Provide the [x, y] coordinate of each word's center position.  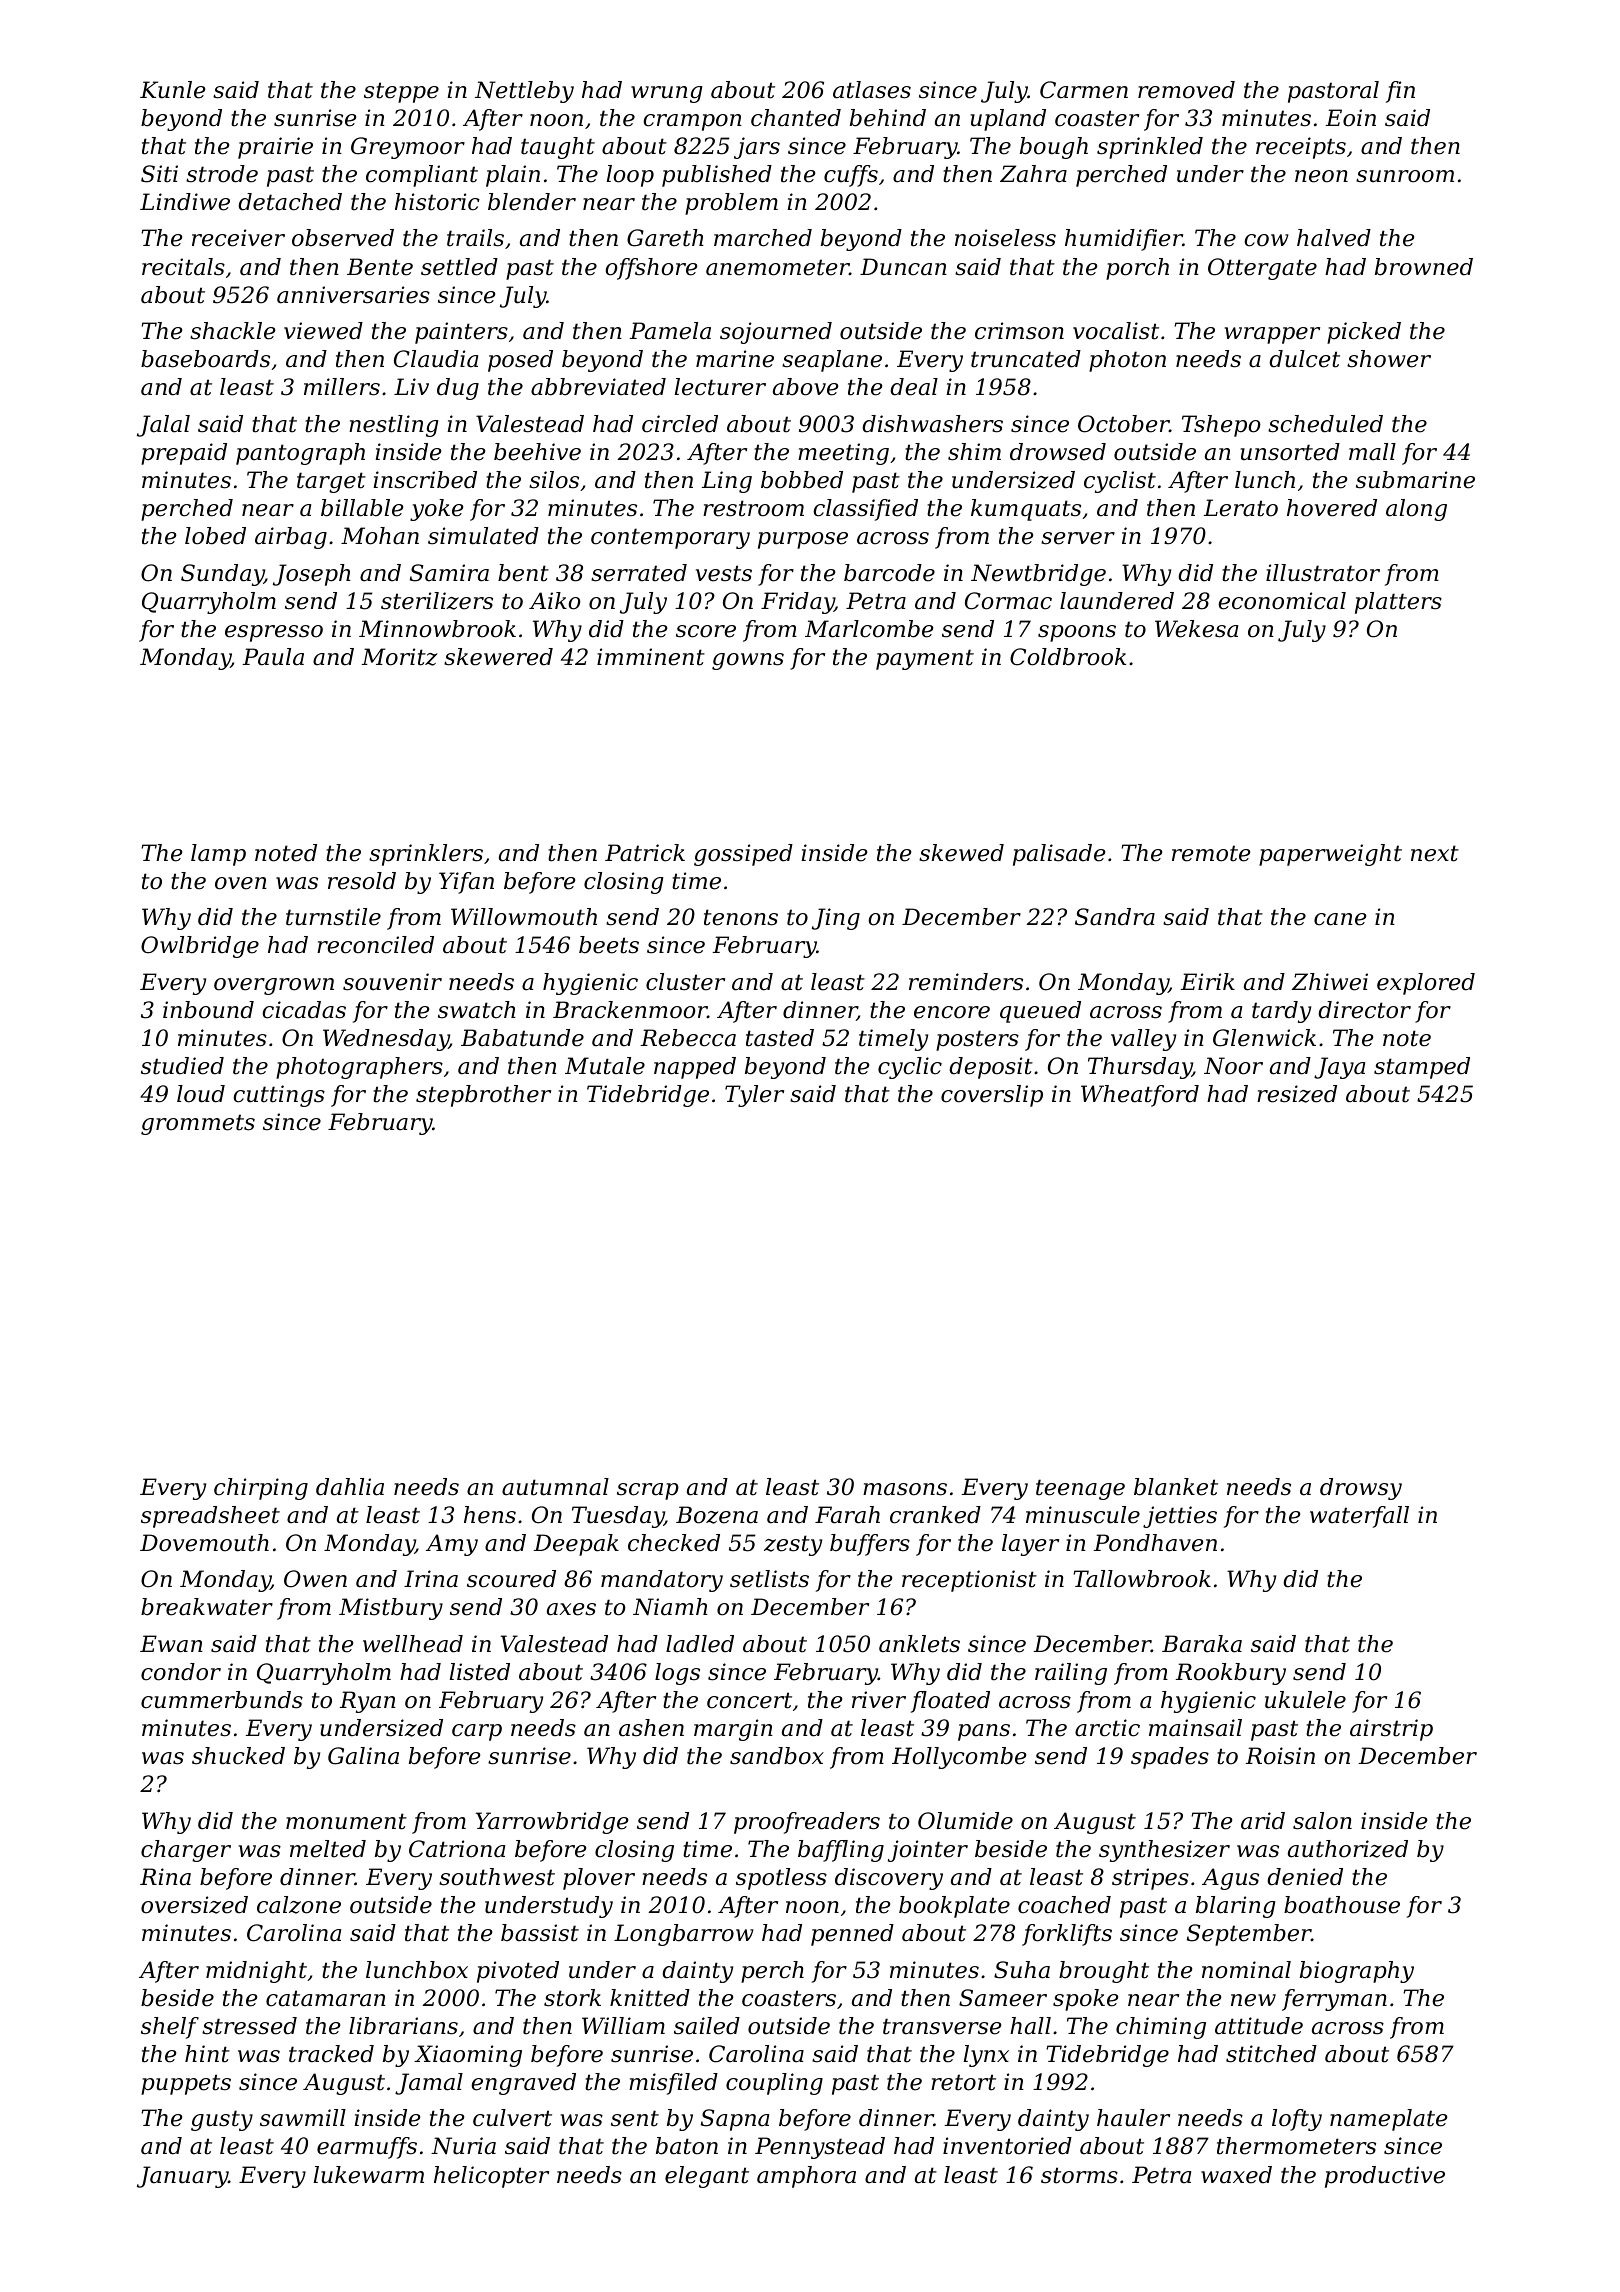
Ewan [171, 1644]
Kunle [172, 90]
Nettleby [524, 92]
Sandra [1115, 917]
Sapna [735, 2120]
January [182, 2177]
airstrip [1391, 1730]
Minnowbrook [437, 629]
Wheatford [1140, 1096]
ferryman [1334, 2000]
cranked [935, 1515]
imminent [651, 657]
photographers [359, 1068]
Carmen [1084, 90]
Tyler [754, 1096]
